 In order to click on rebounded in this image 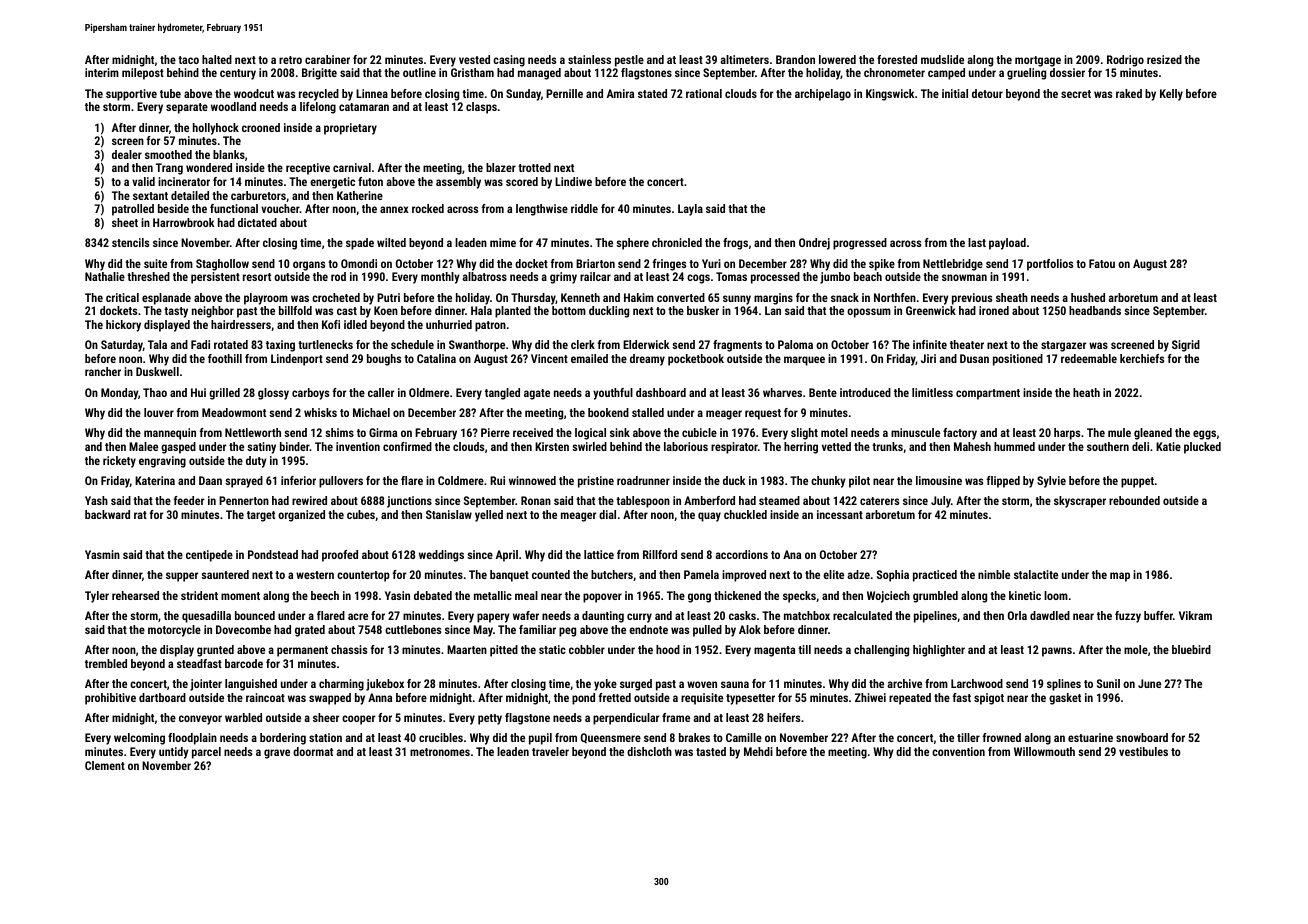, I will do `click(1134, 500)`.
